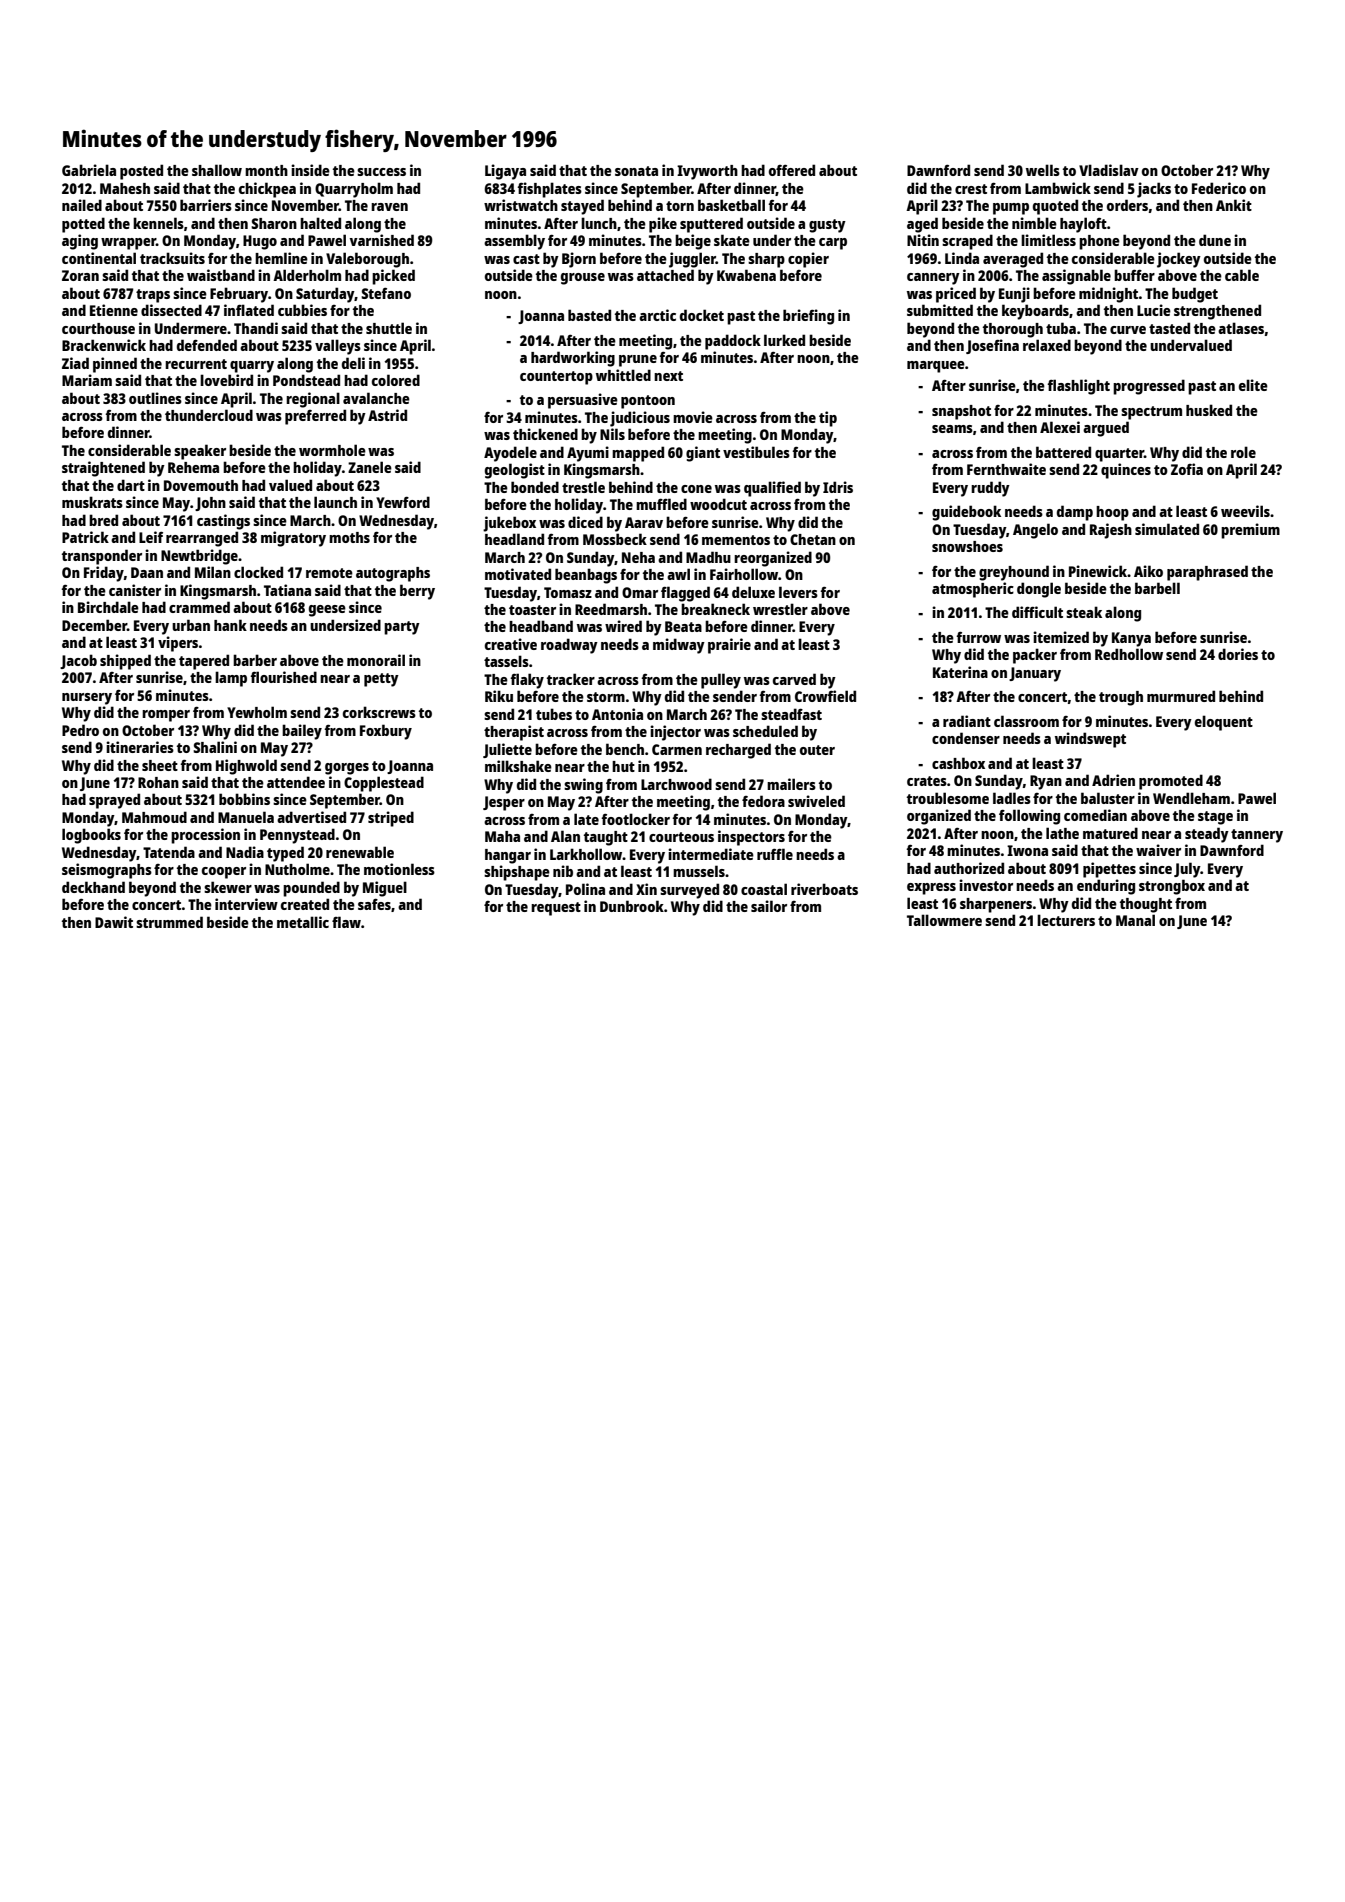  I want to click on continental, so click(99, 258).
